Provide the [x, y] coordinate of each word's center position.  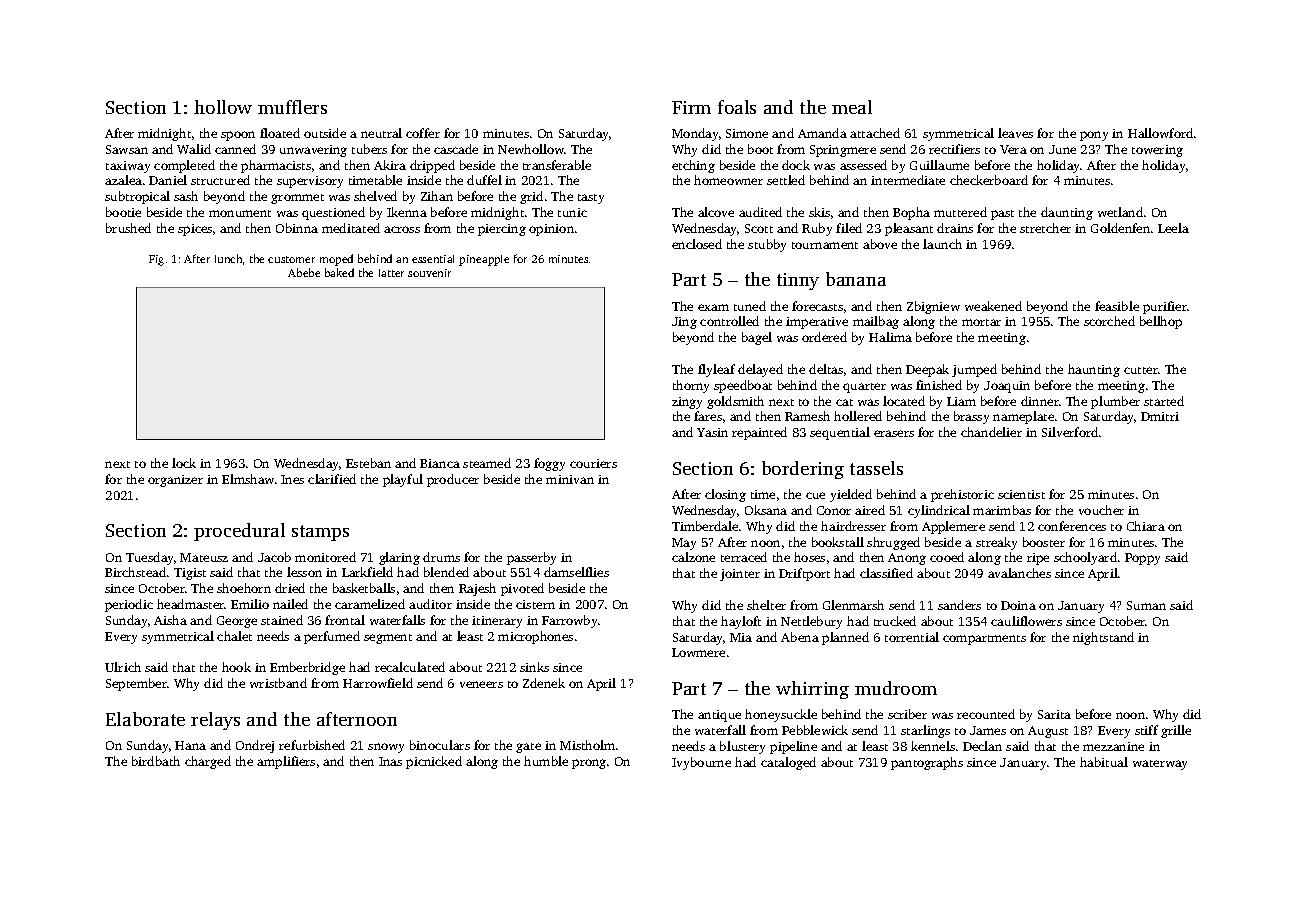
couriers [593, 463]
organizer [175, 481]
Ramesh [807, 416]
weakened [993, 306]
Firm [691, 107]
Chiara [1146, 526]
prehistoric [962, 495]
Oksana [766, 510]
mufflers [292, 107]
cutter [1141, 370]
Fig [156, 260]
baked [339, 272]
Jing [684, 323]
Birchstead [135, 572]
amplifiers [286, 762]
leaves [1015, 133]
